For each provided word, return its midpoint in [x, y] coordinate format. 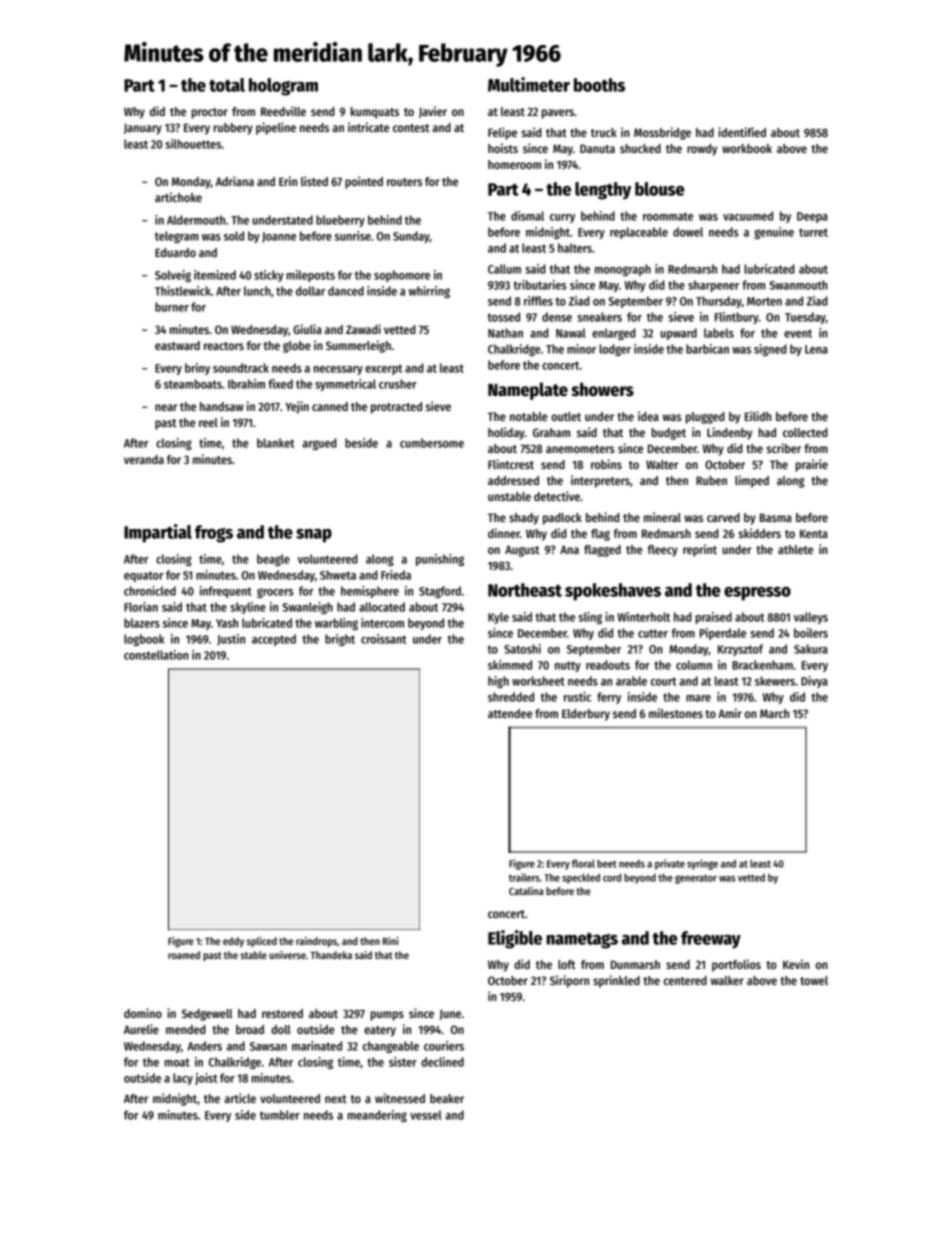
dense [557, 317]
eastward [177, 345]
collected [805, 432]
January [143, 129]
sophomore [402, 276]
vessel [426, 1115]
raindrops [316, 942]
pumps [387, 1016]
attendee [510, 713]
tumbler [280, 1115]
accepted [274, 640]
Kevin [796, 964]
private [670, 864]
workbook [747, 148]
